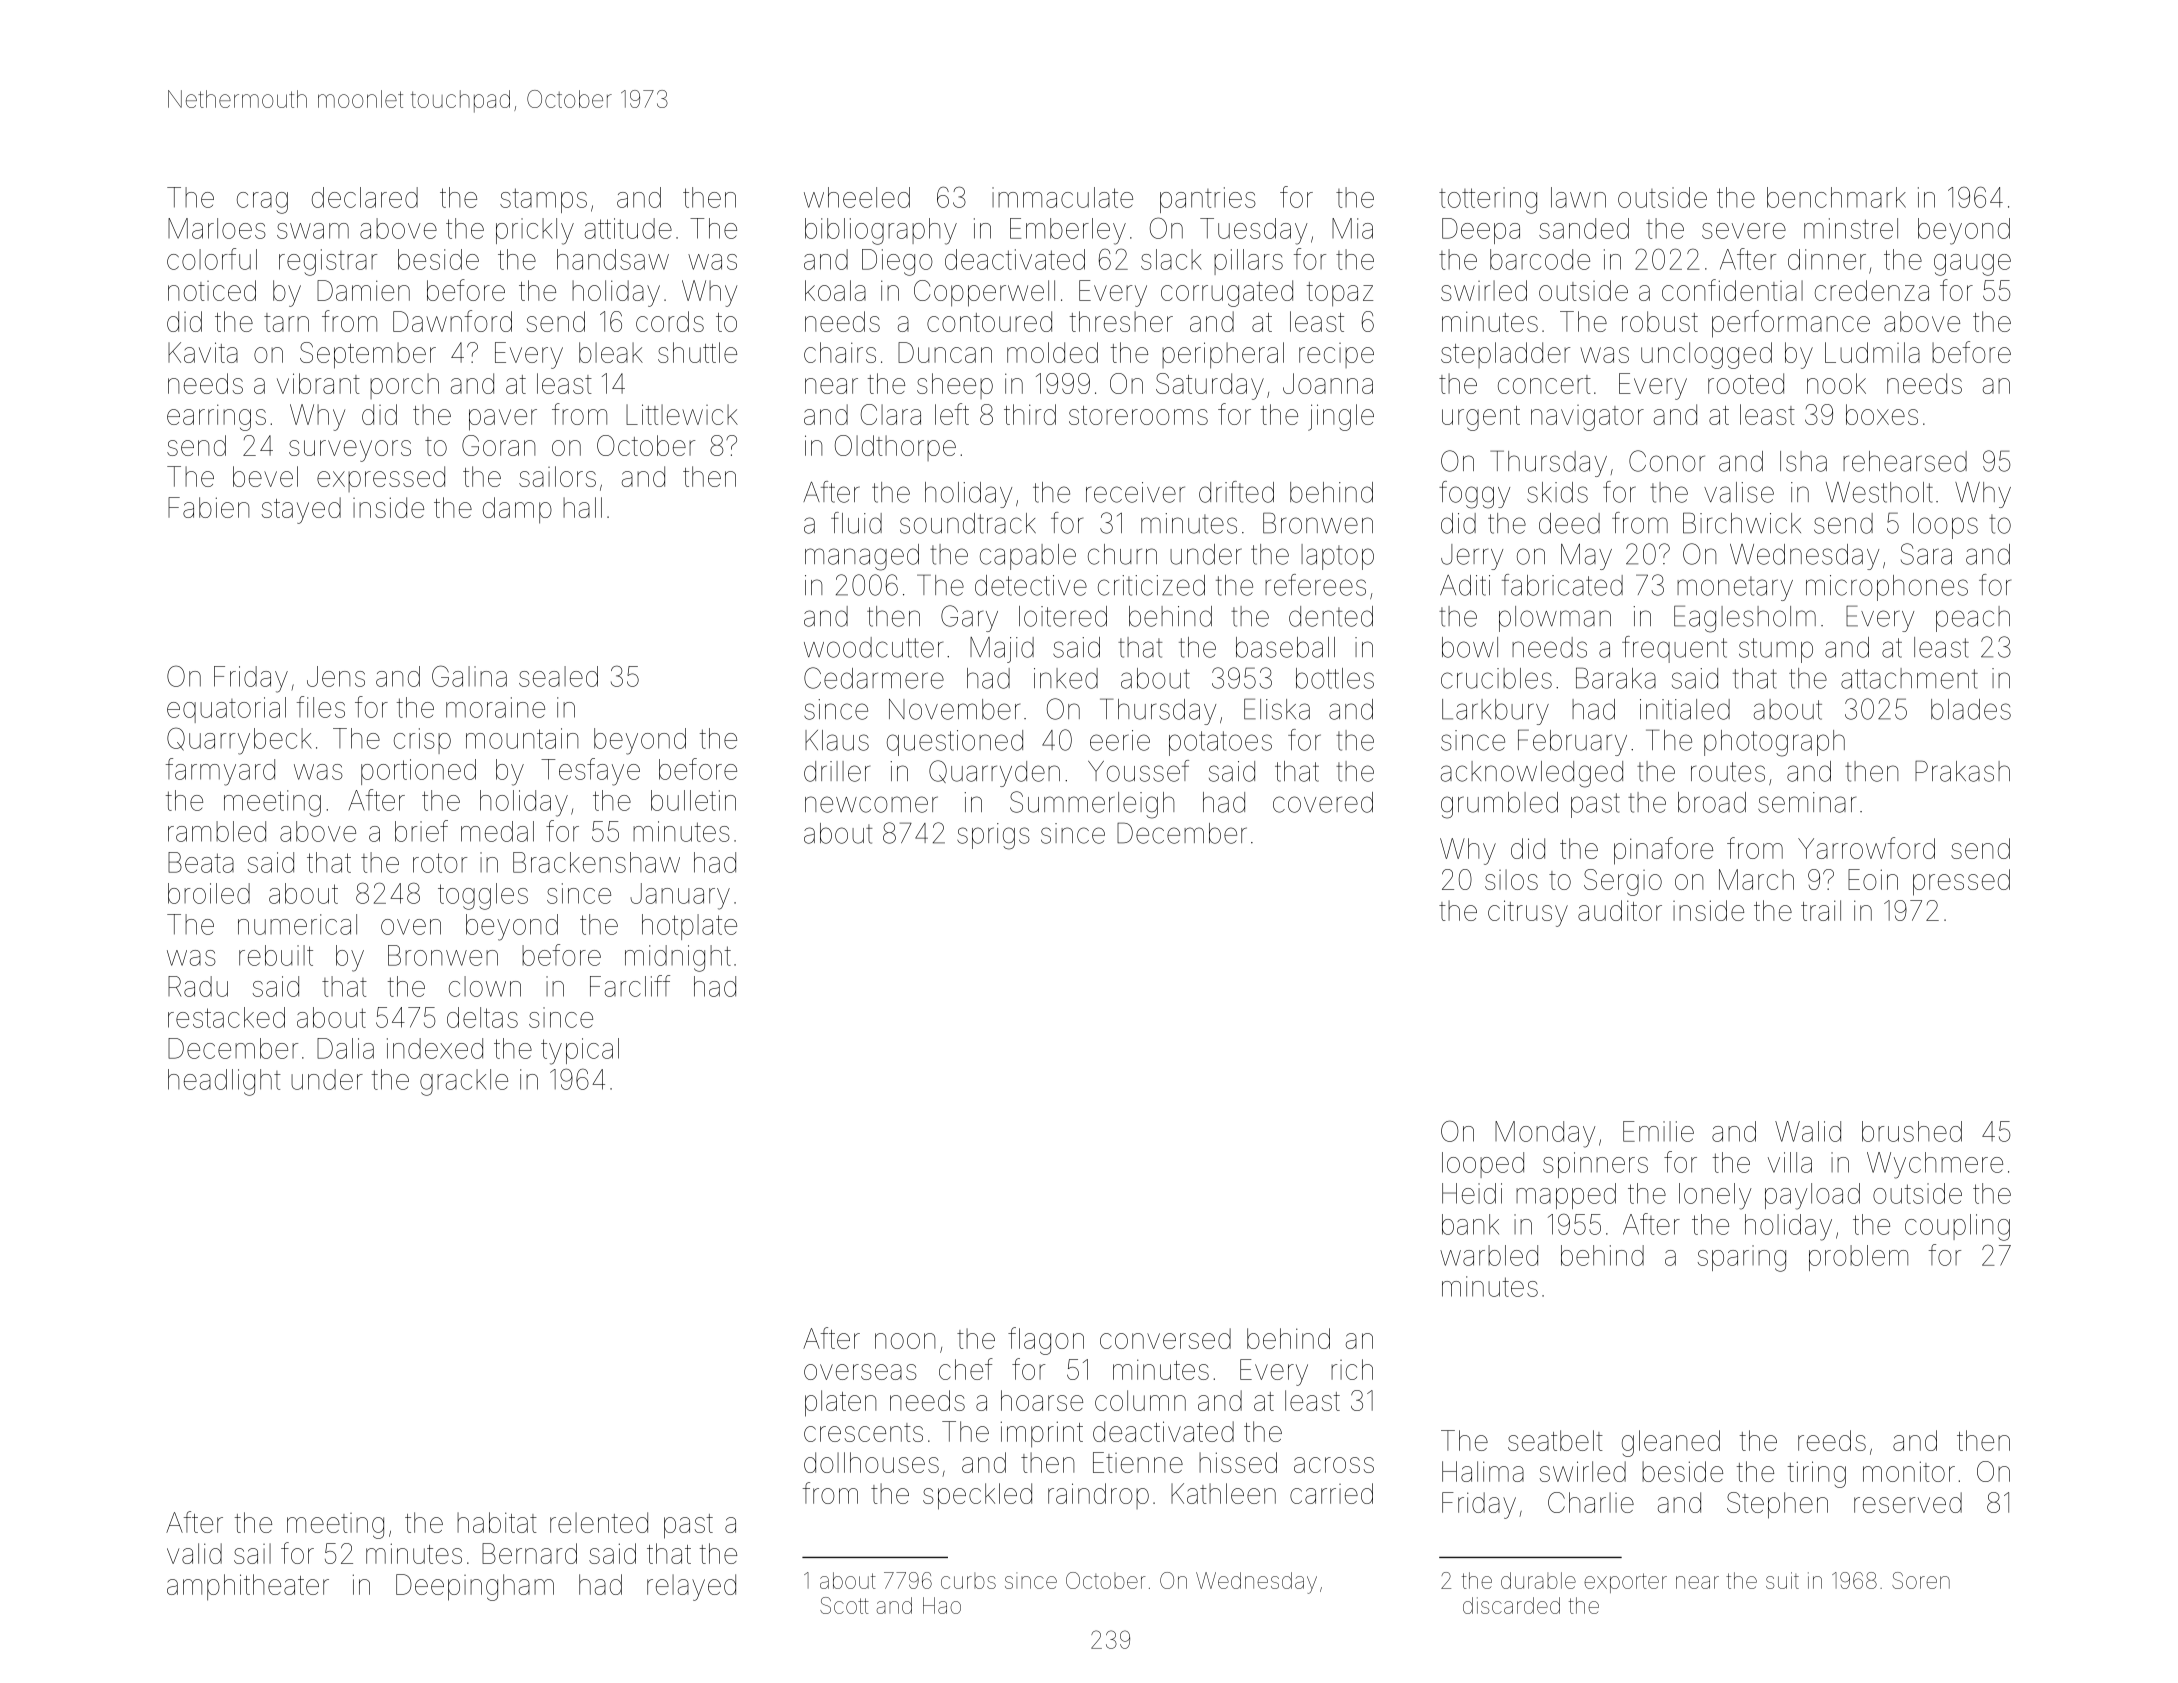  Describe the element at coordinates (535, 231) in the image. I see `prickly` at that location.
